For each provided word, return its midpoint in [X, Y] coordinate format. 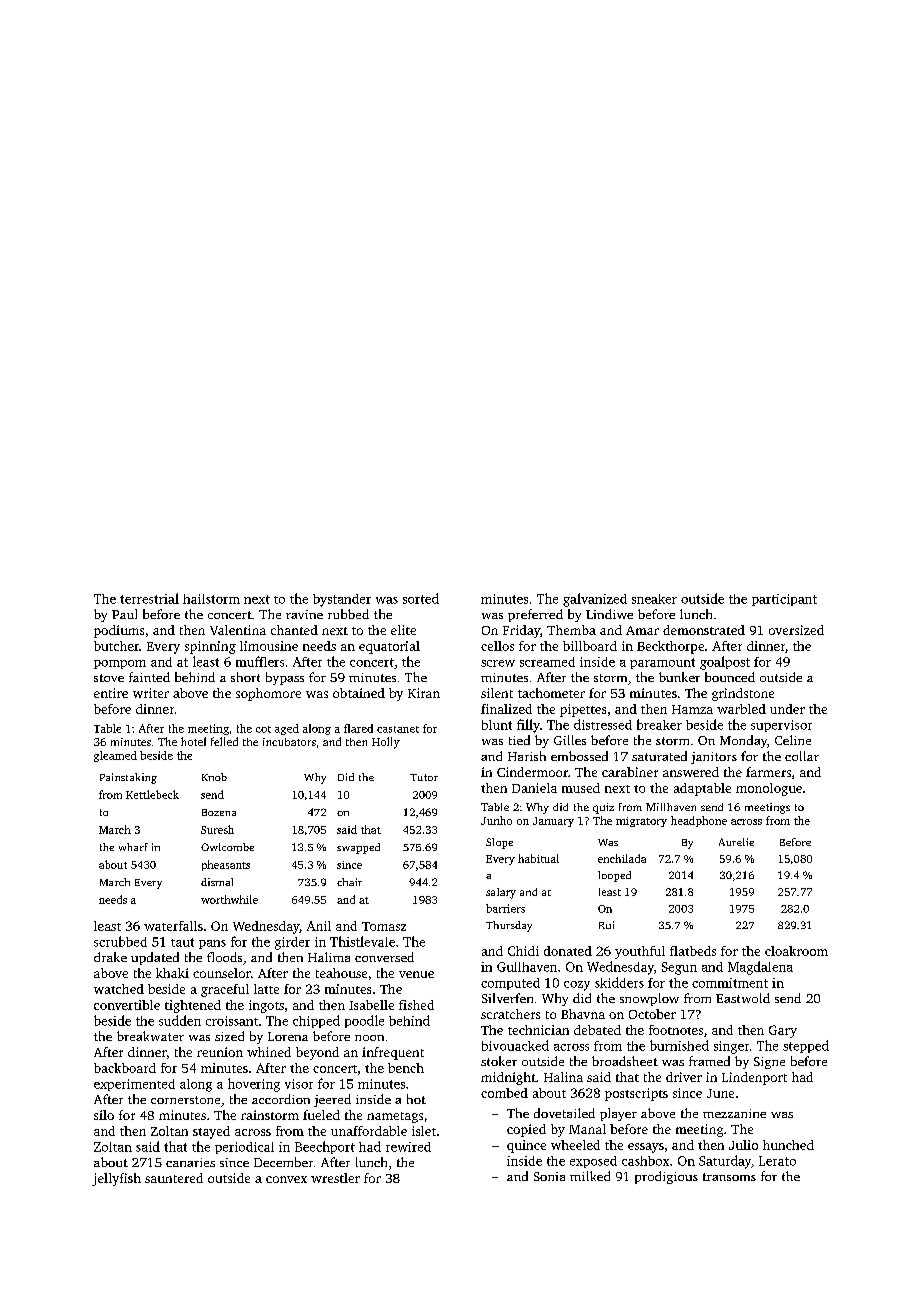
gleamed [115, 756]
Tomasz [384, 926]
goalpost [725, 663]
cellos [497, 646]
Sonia [549, 1176]
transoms [729, 1177]
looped [614, 876]
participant [784, 600]
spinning [210, 647]
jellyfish [116, 1179]
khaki [172, 973]
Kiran [424, 693]
